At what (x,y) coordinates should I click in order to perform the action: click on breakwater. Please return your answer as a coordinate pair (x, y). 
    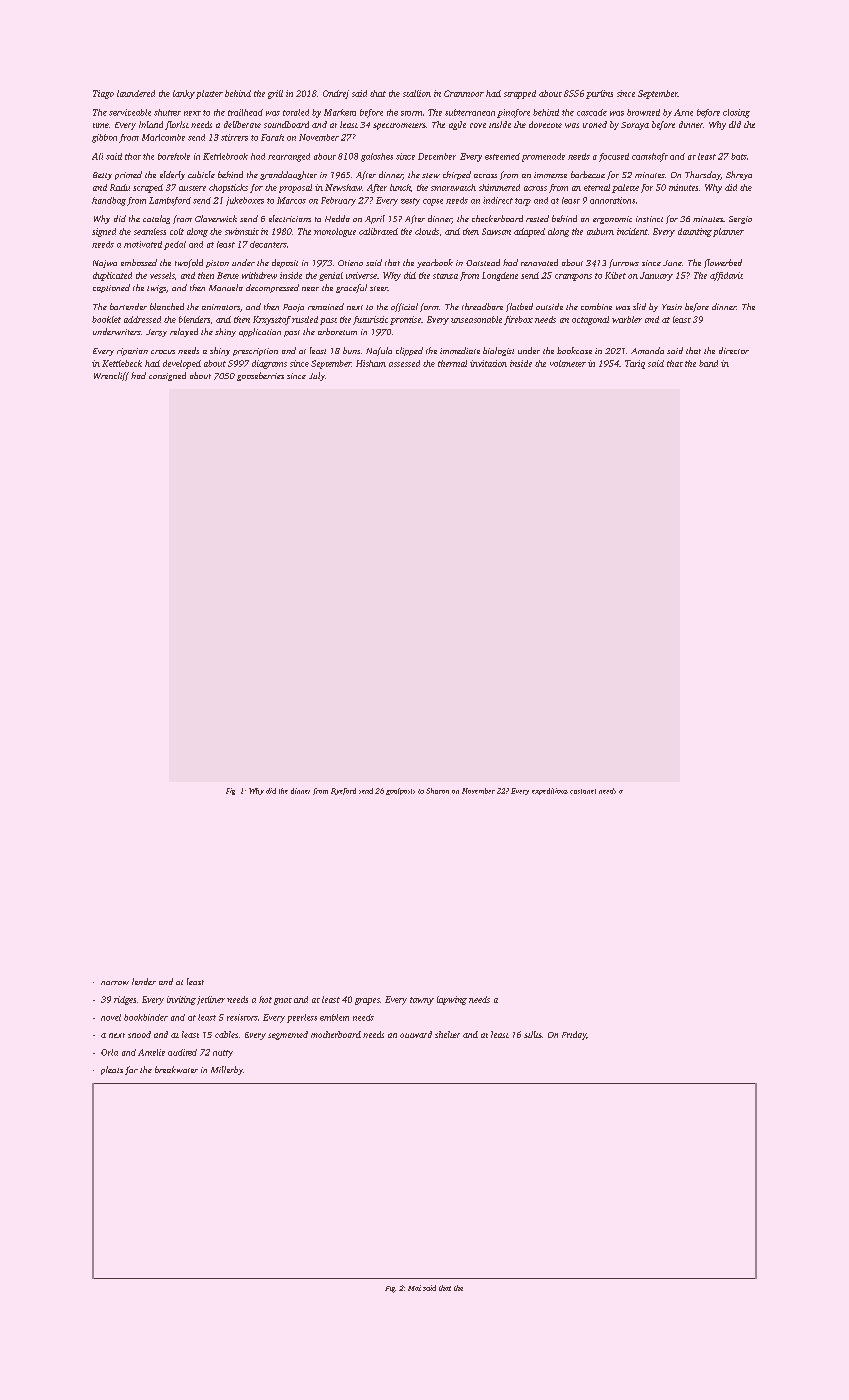
    Looking at the image, I should click on (176, 1069).
